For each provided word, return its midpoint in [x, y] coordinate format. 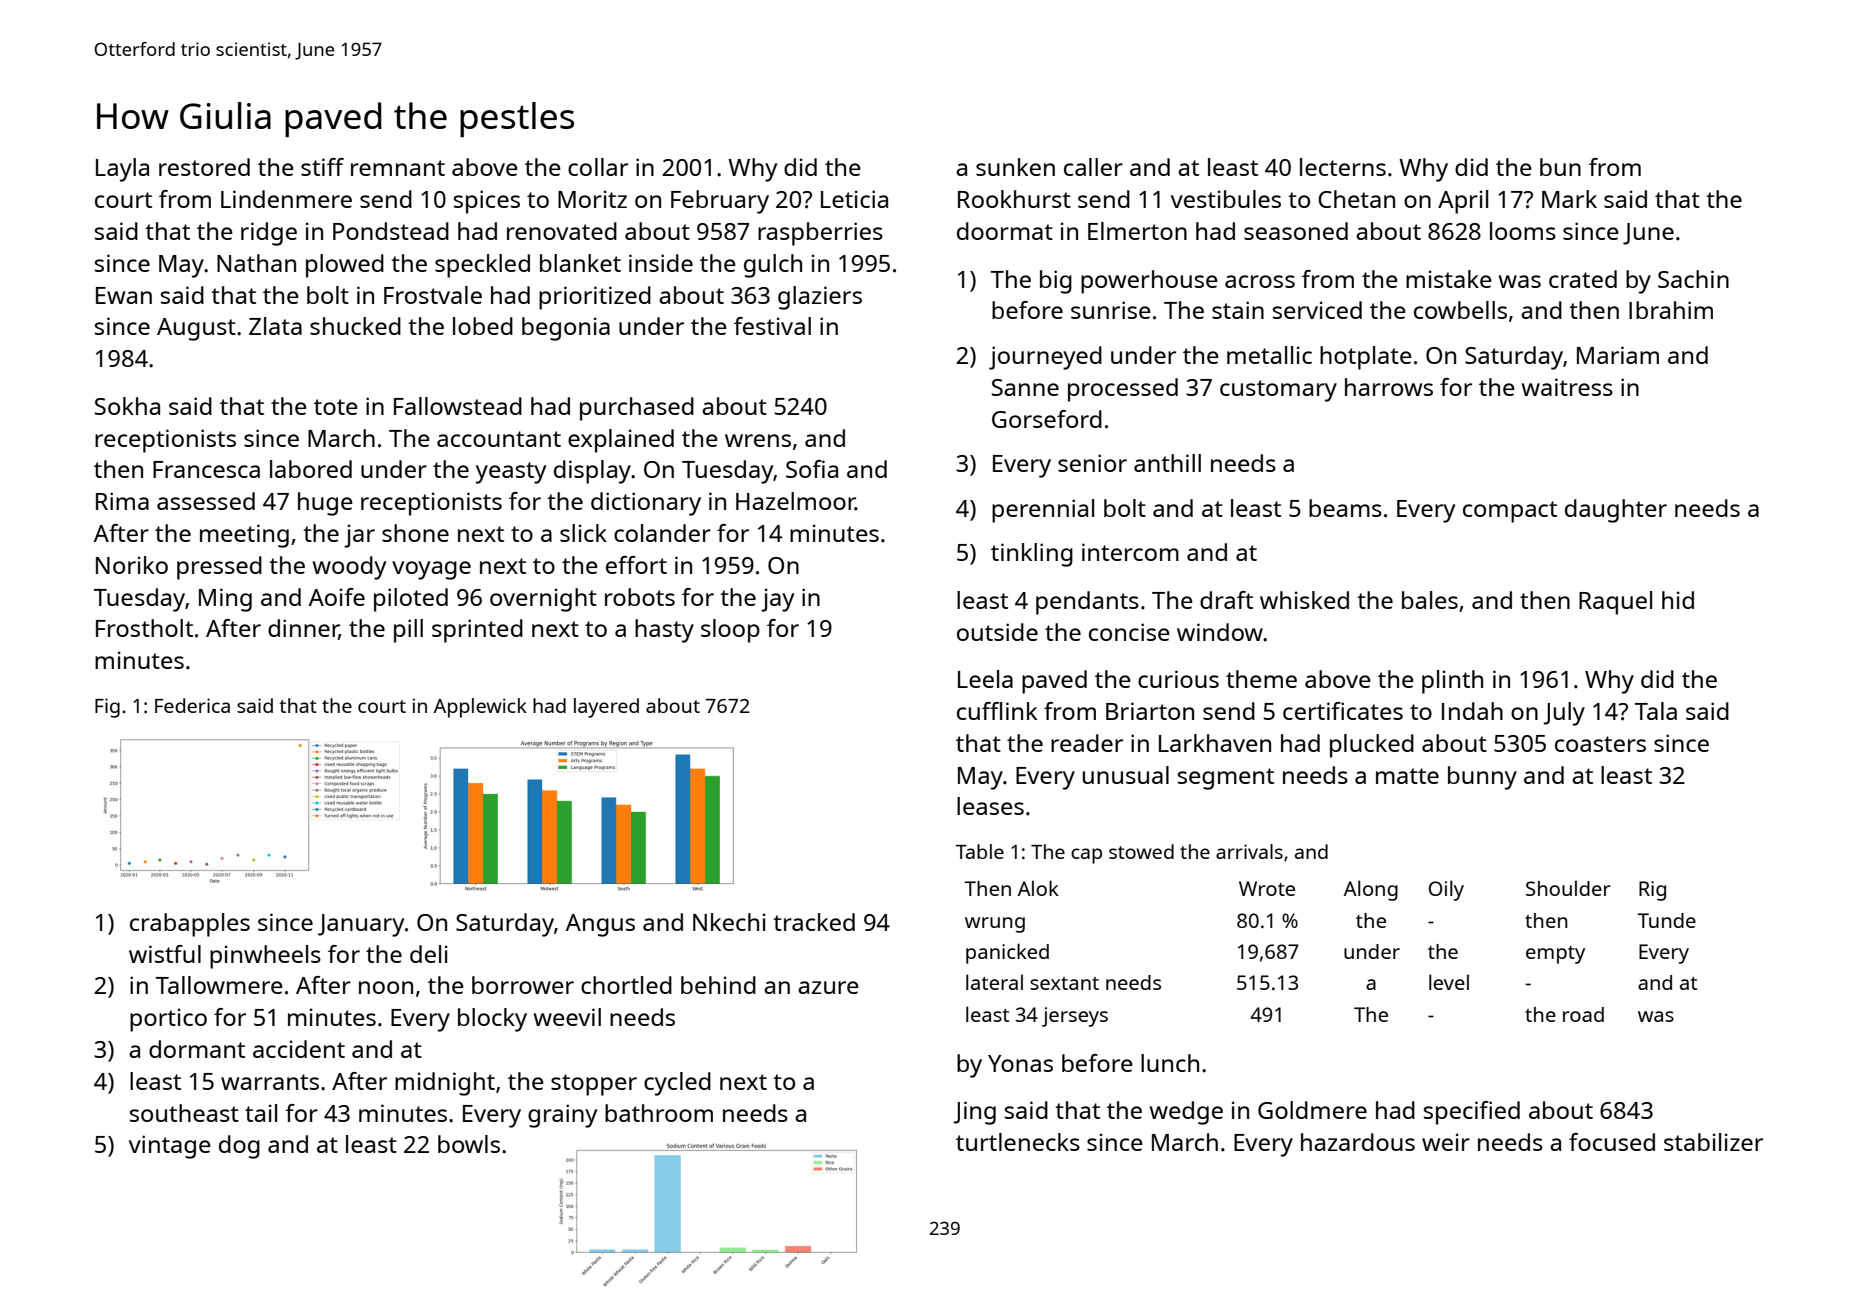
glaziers [820, 298]
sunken [1015, 167]
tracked [814, 922]
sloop [730, 631]
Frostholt [144, 628]
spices [487, 202]
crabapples [190, 925]
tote [336, 407]
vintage [170, 1147]
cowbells [1460, 310]
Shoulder [1568, 888]
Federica [192, 705]
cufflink [997, 711]
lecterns [1343, 167]
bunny [1482, 778]
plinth [1452, 682]
